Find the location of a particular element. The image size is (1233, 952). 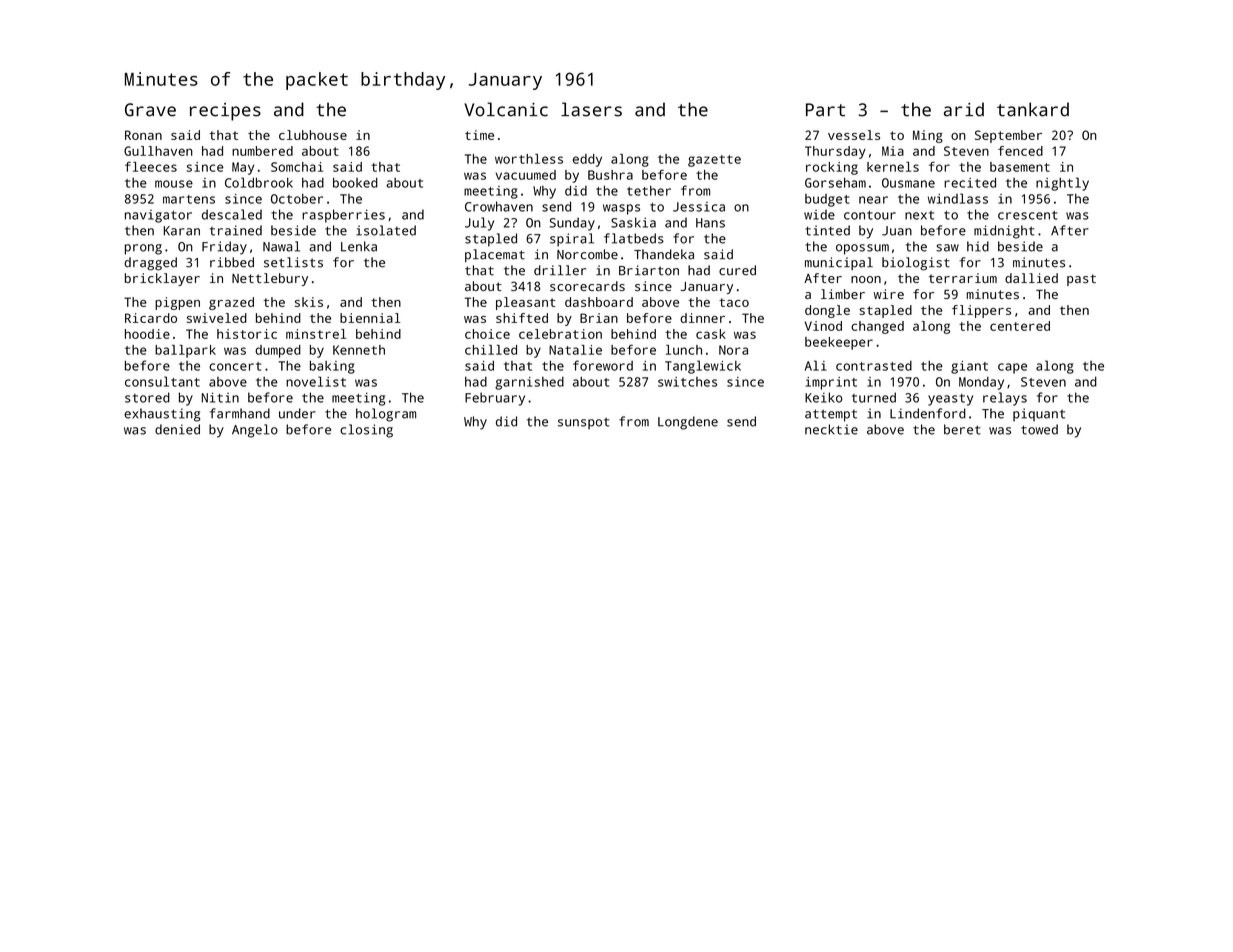

booked is located at coordinates (355, 182).
